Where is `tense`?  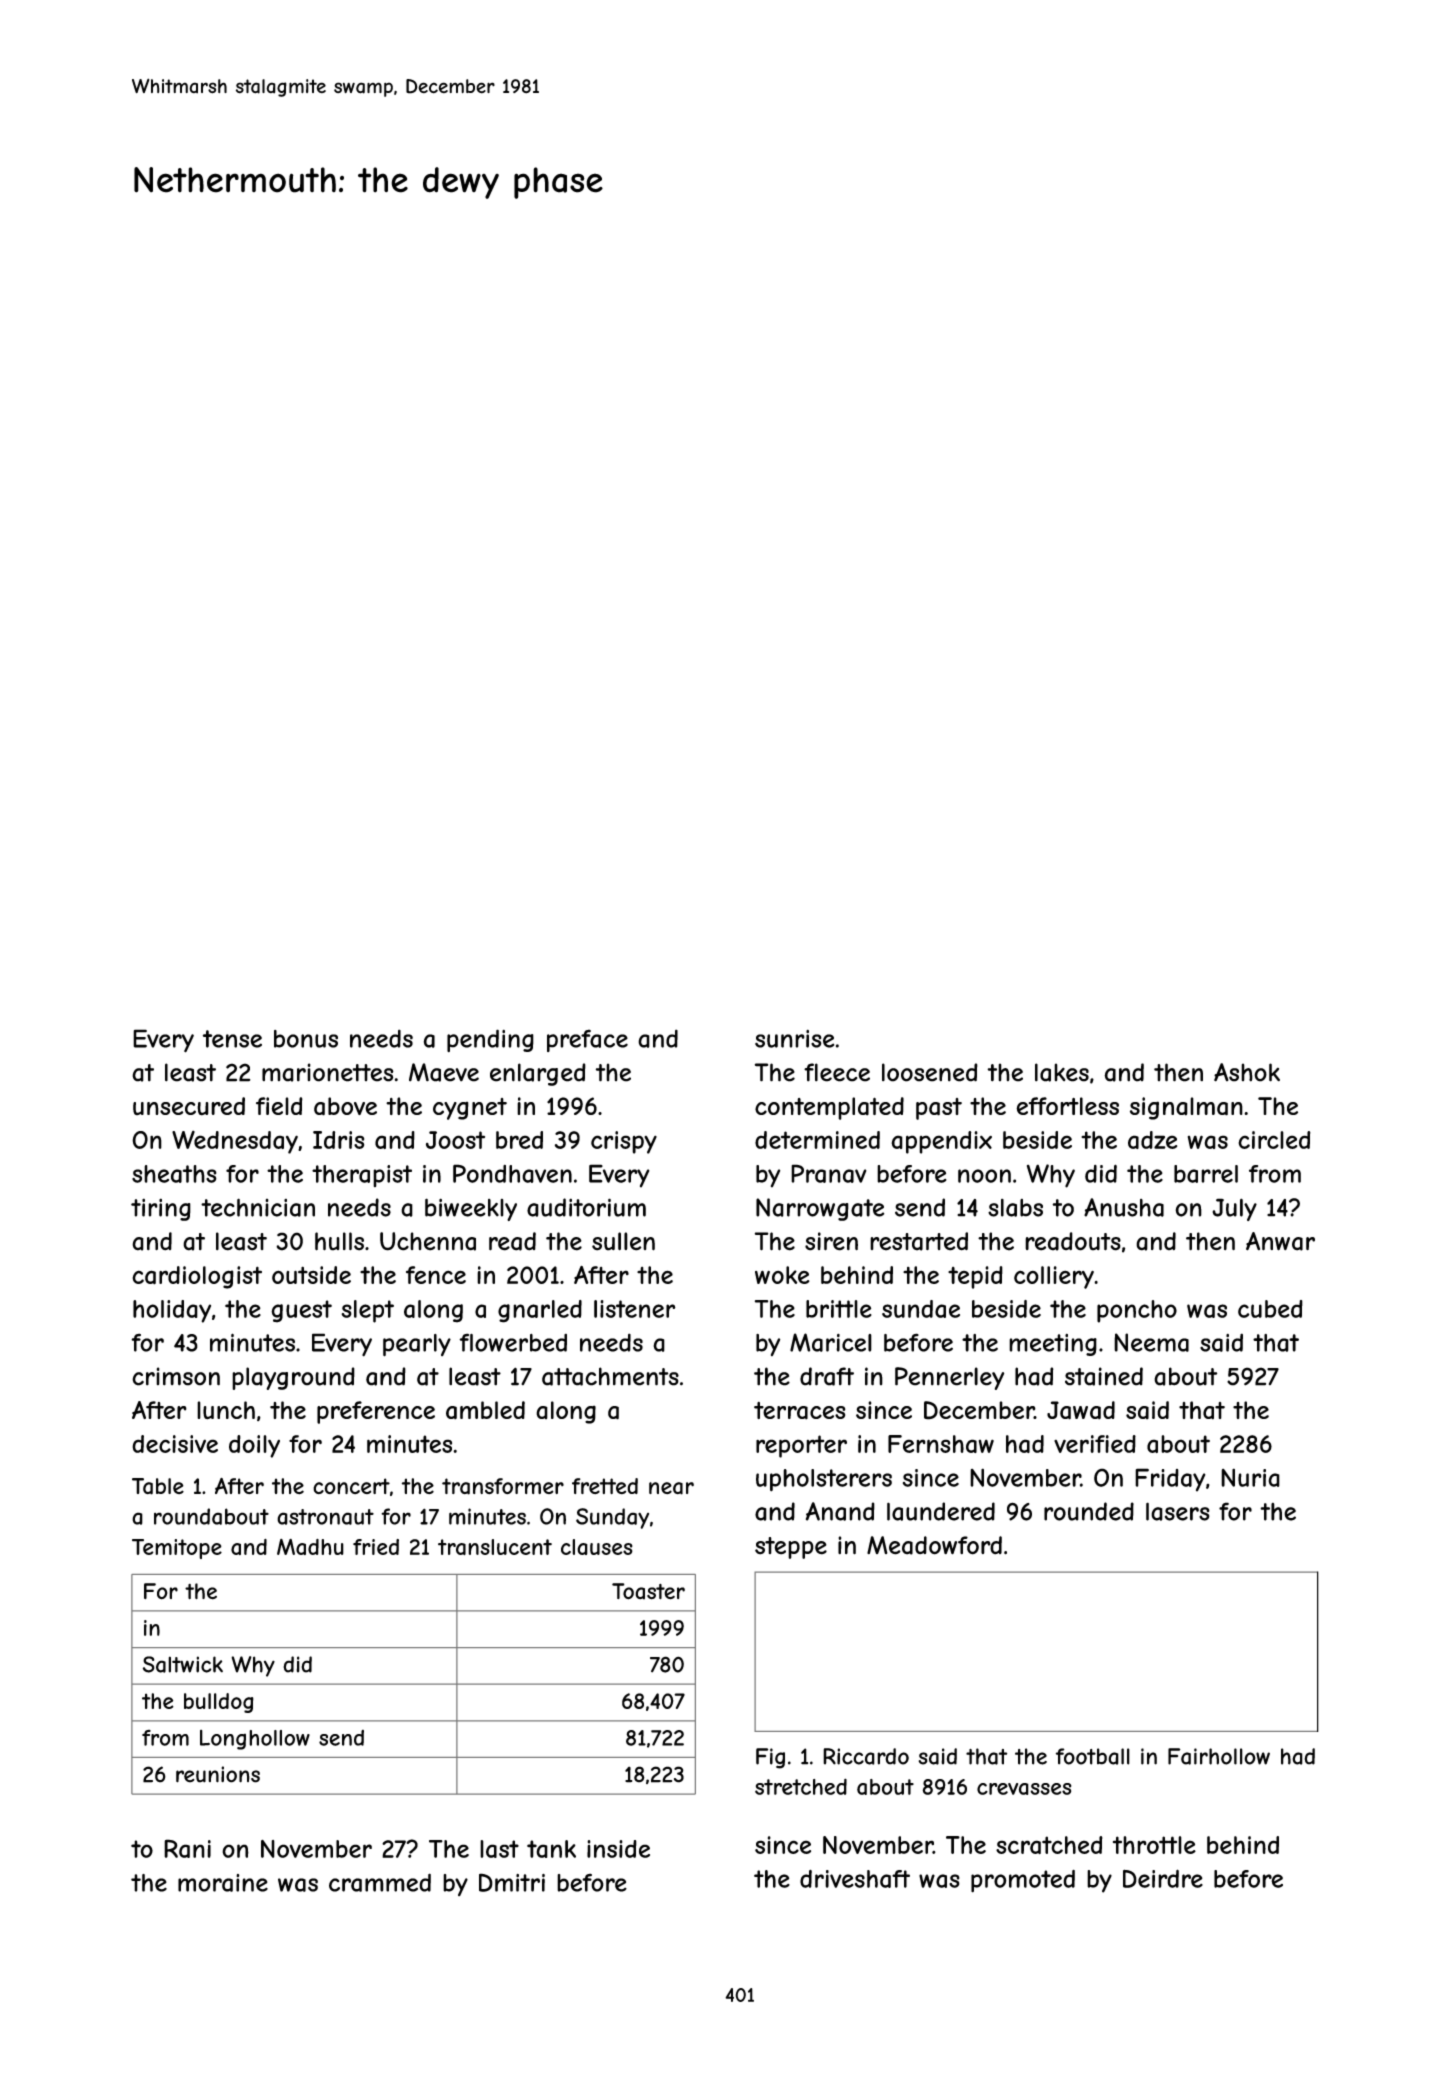 tense is located at coordinates (232, 1039).
